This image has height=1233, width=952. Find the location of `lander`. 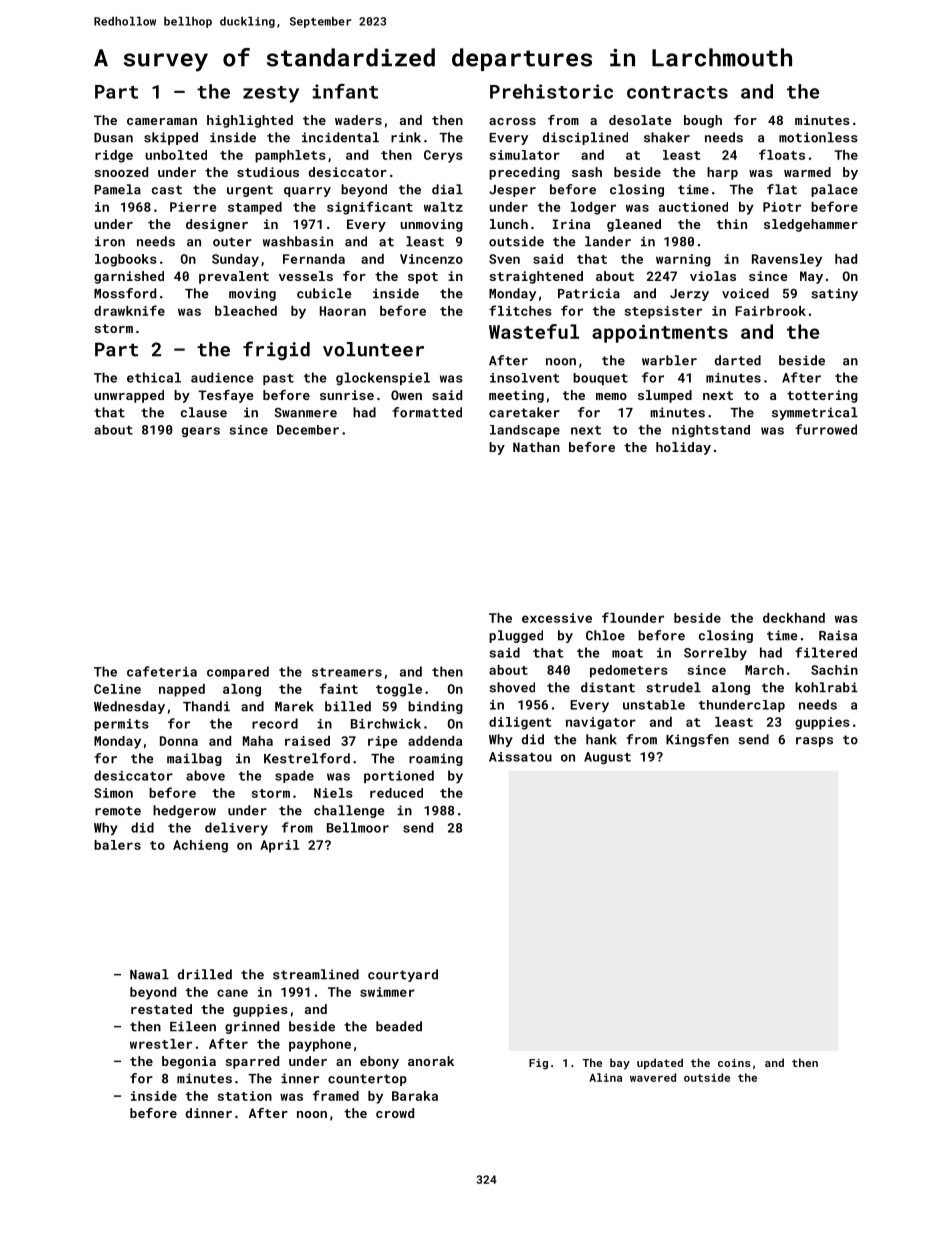

lander is located at coordinates (608, 241).
